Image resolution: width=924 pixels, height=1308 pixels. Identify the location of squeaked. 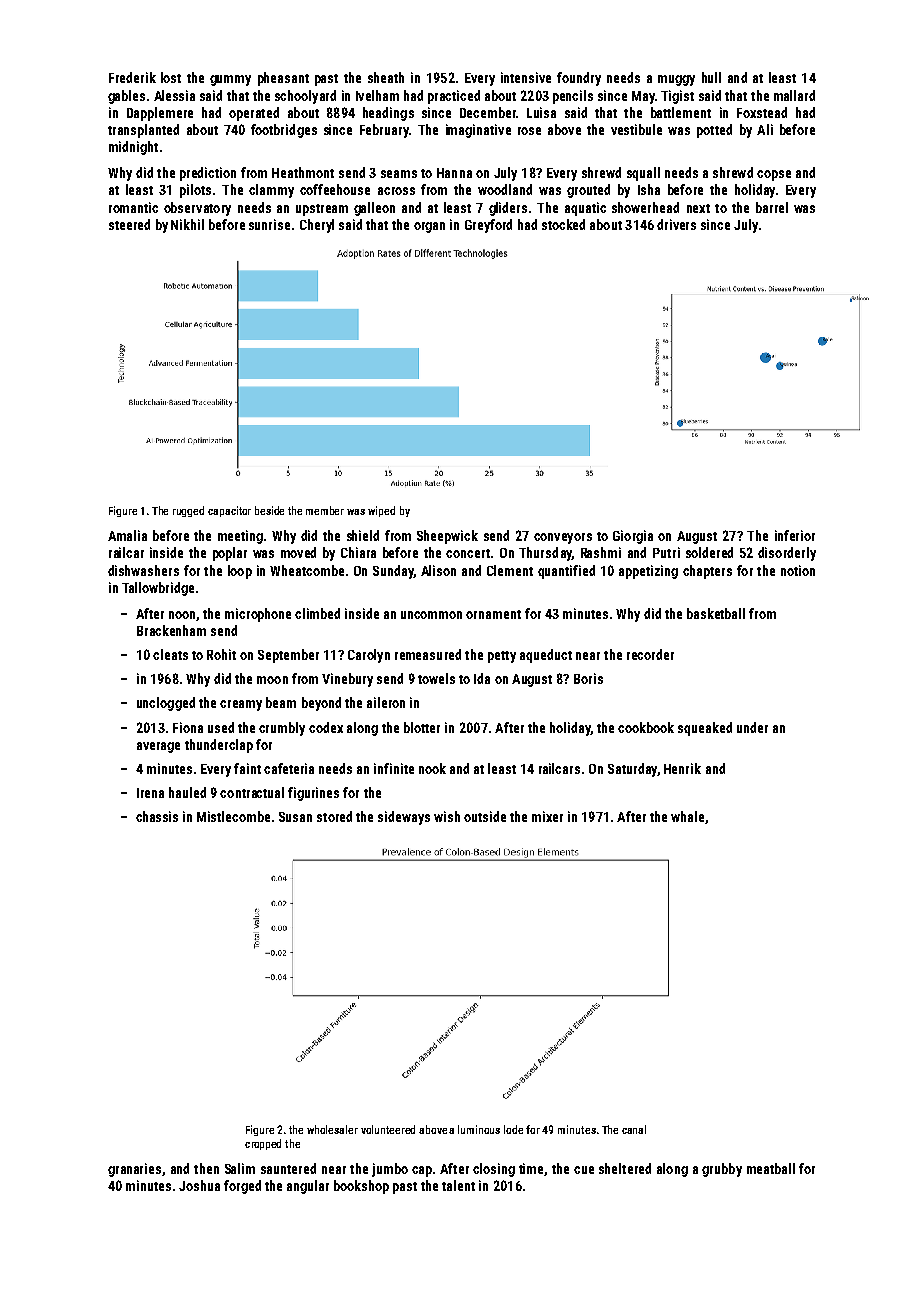
(705, 729).
